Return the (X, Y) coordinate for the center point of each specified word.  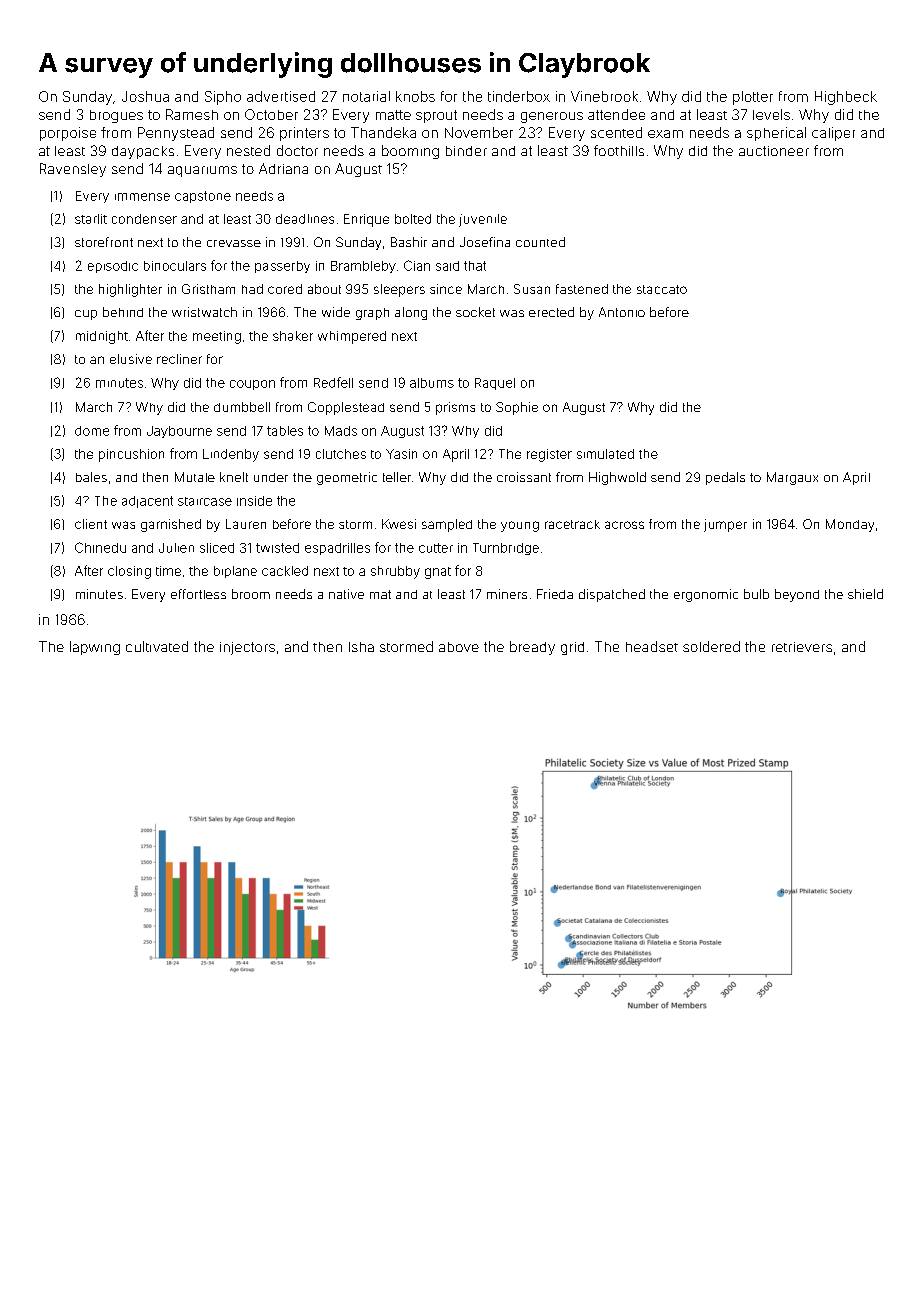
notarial (366, 96)
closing (129, 572)
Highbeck (846, 98)
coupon (252, 385)
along (411, 313)
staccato (662, 289)
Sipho (223, 98)
